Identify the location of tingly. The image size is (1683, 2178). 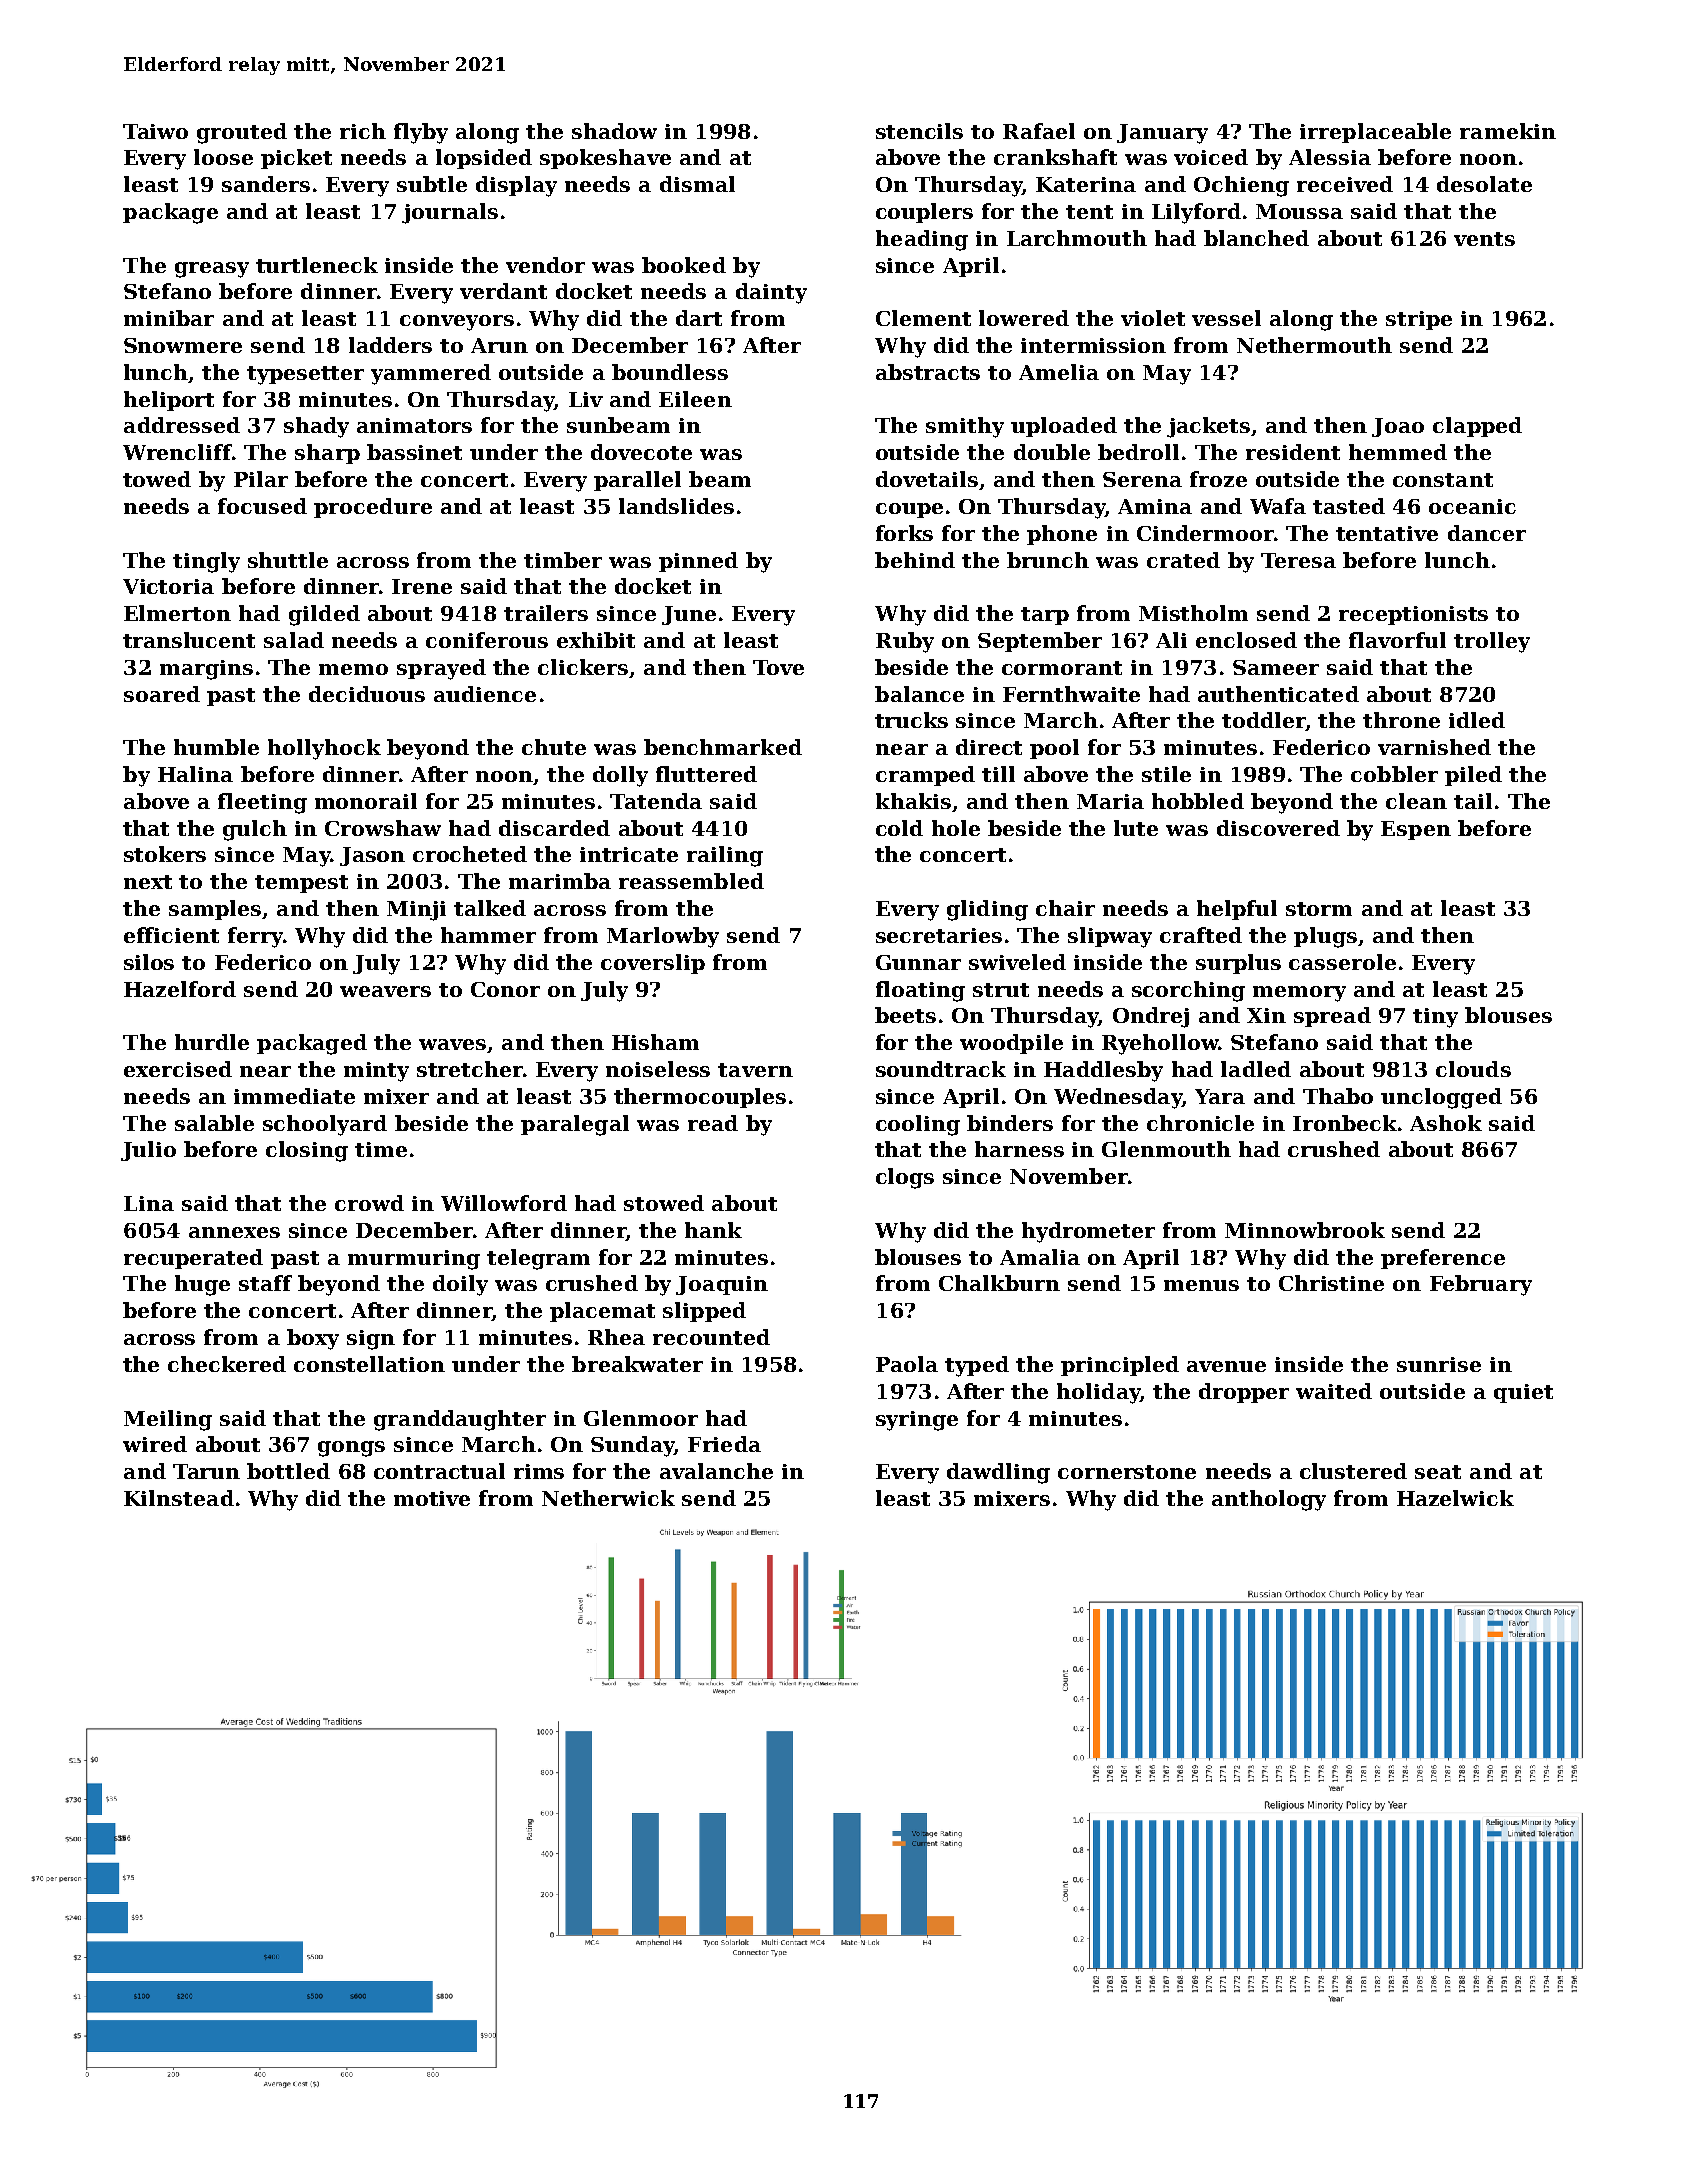
(206, 562).
